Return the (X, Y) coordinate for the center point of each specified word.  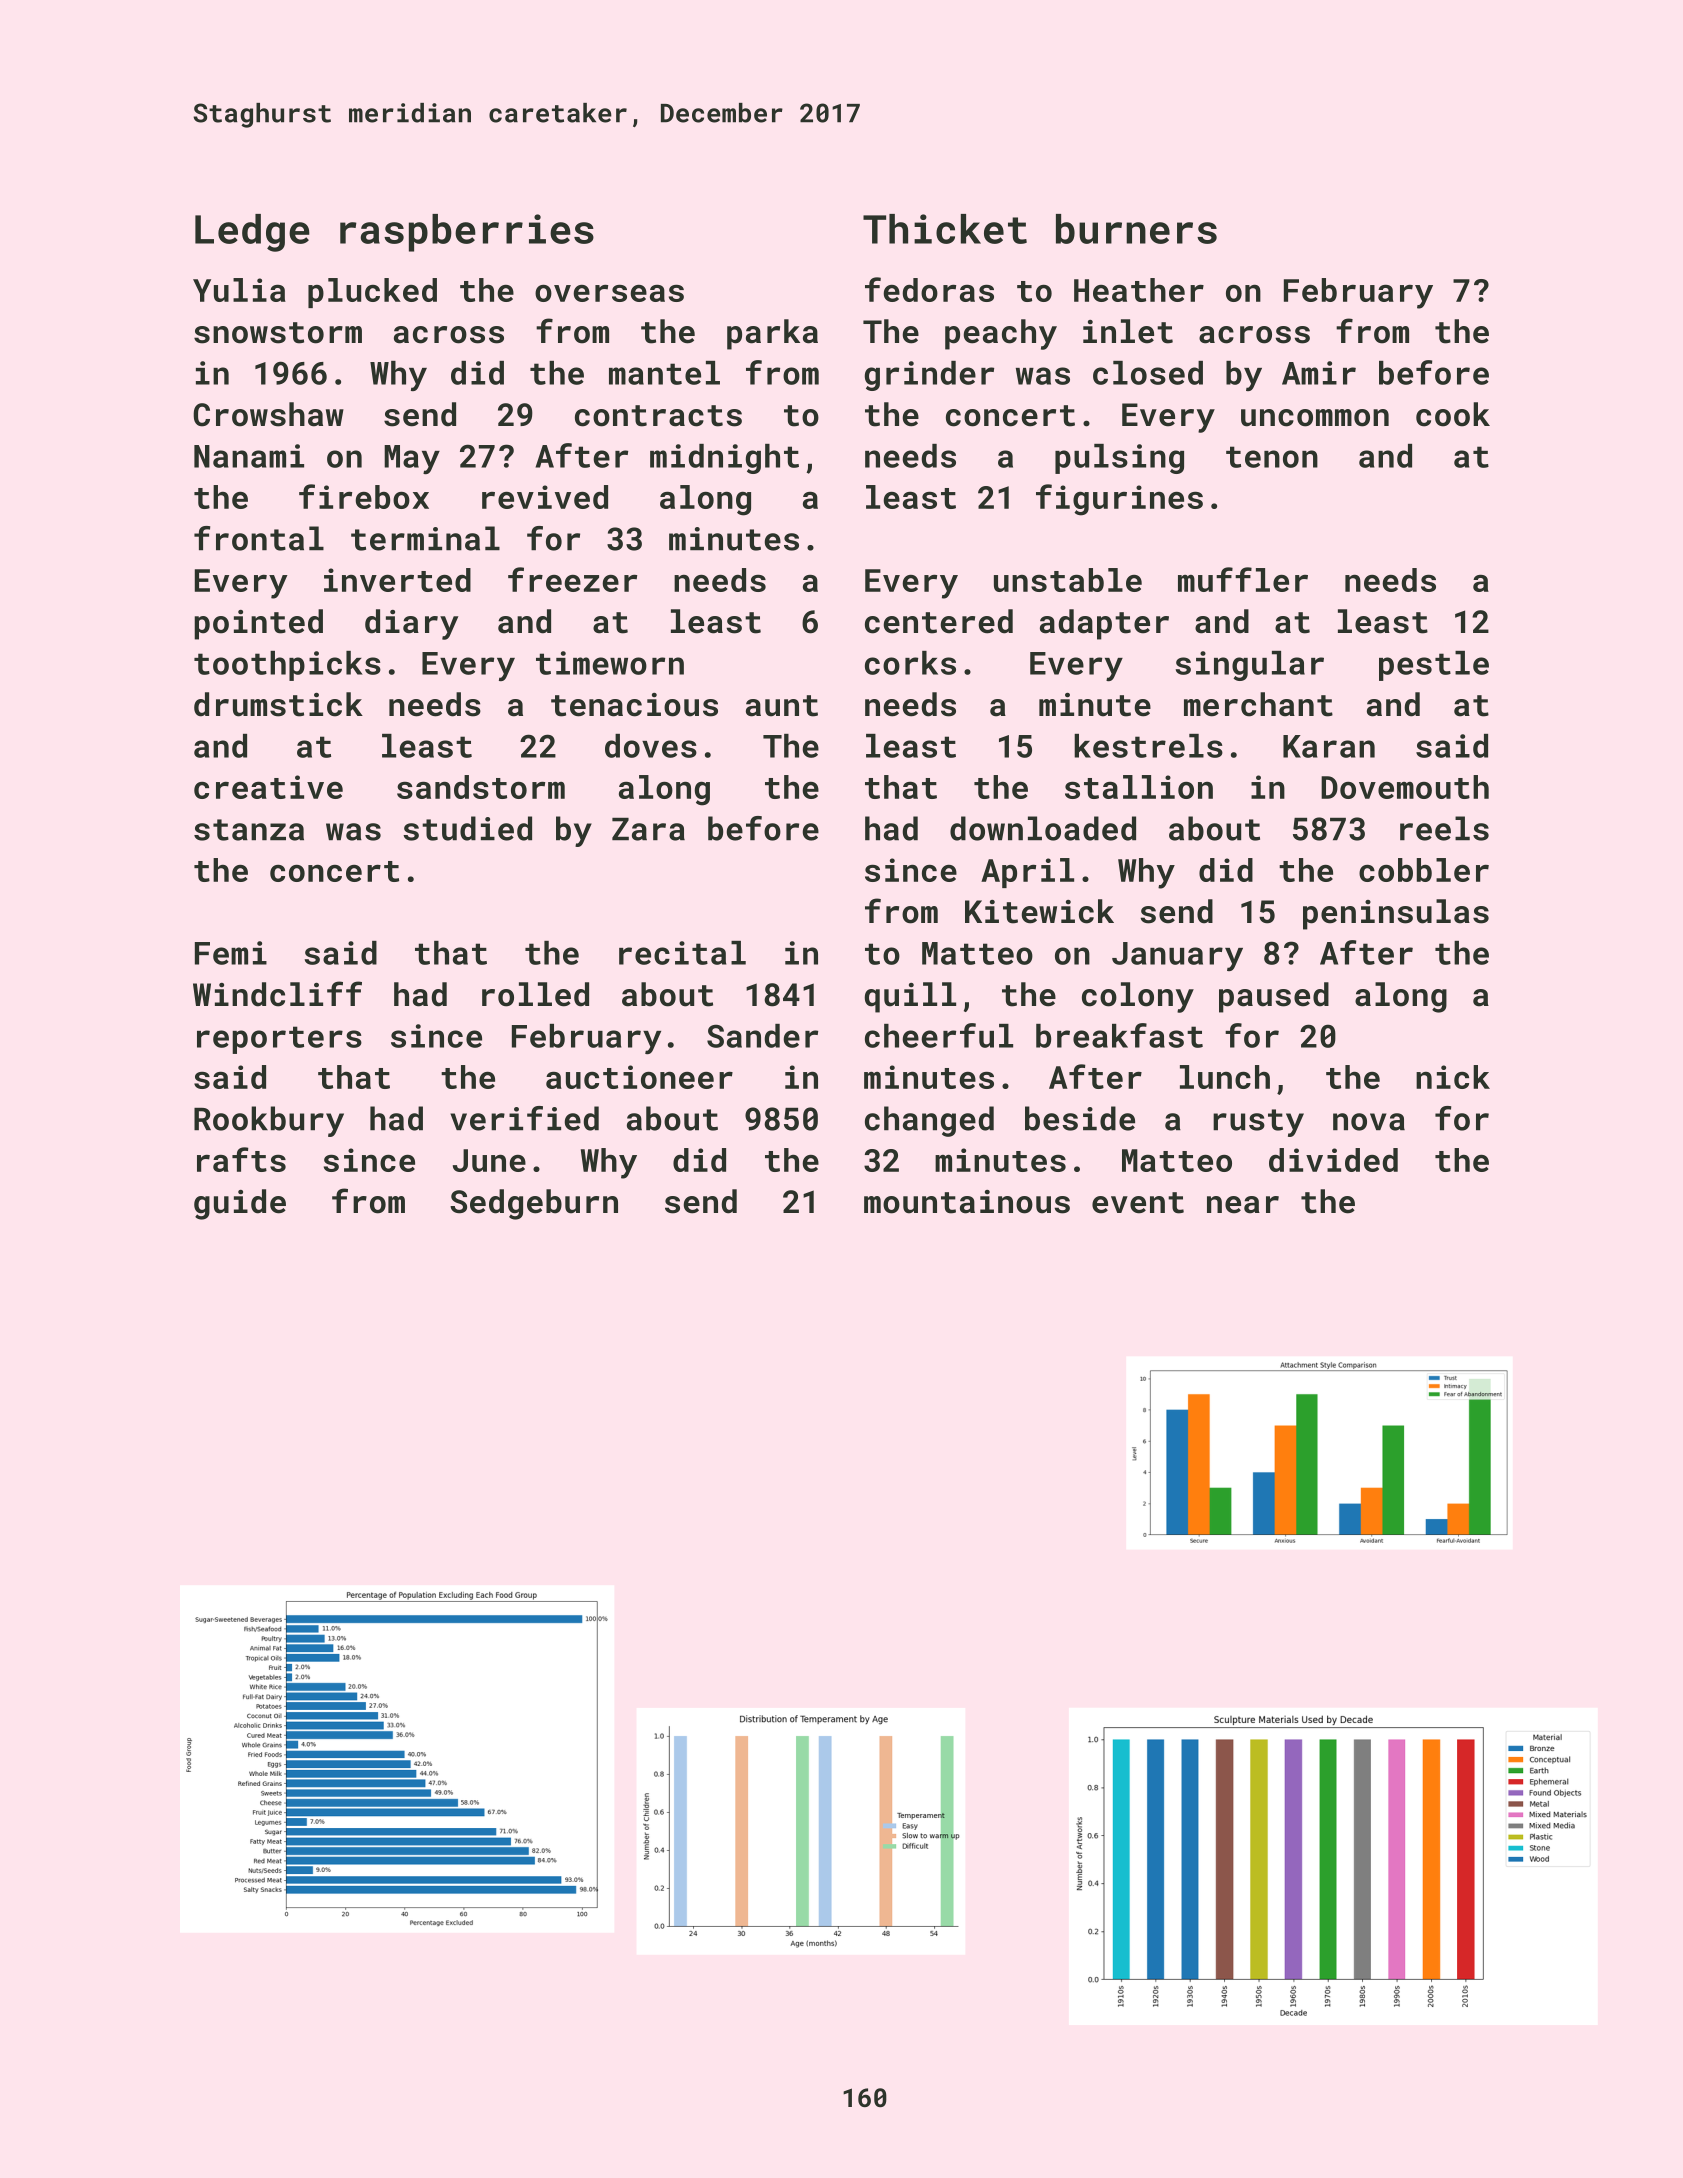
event (1138, 1203)
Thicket (945, 229)
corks (910, 663)
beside (1080, 1118)
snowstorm (278, 333)
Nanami (249, 456)
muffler (1243, 579)
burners (1136, 229)
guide (240, 1204)
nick (1453, 1077)
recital (682, 953)
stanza (249, 830)
